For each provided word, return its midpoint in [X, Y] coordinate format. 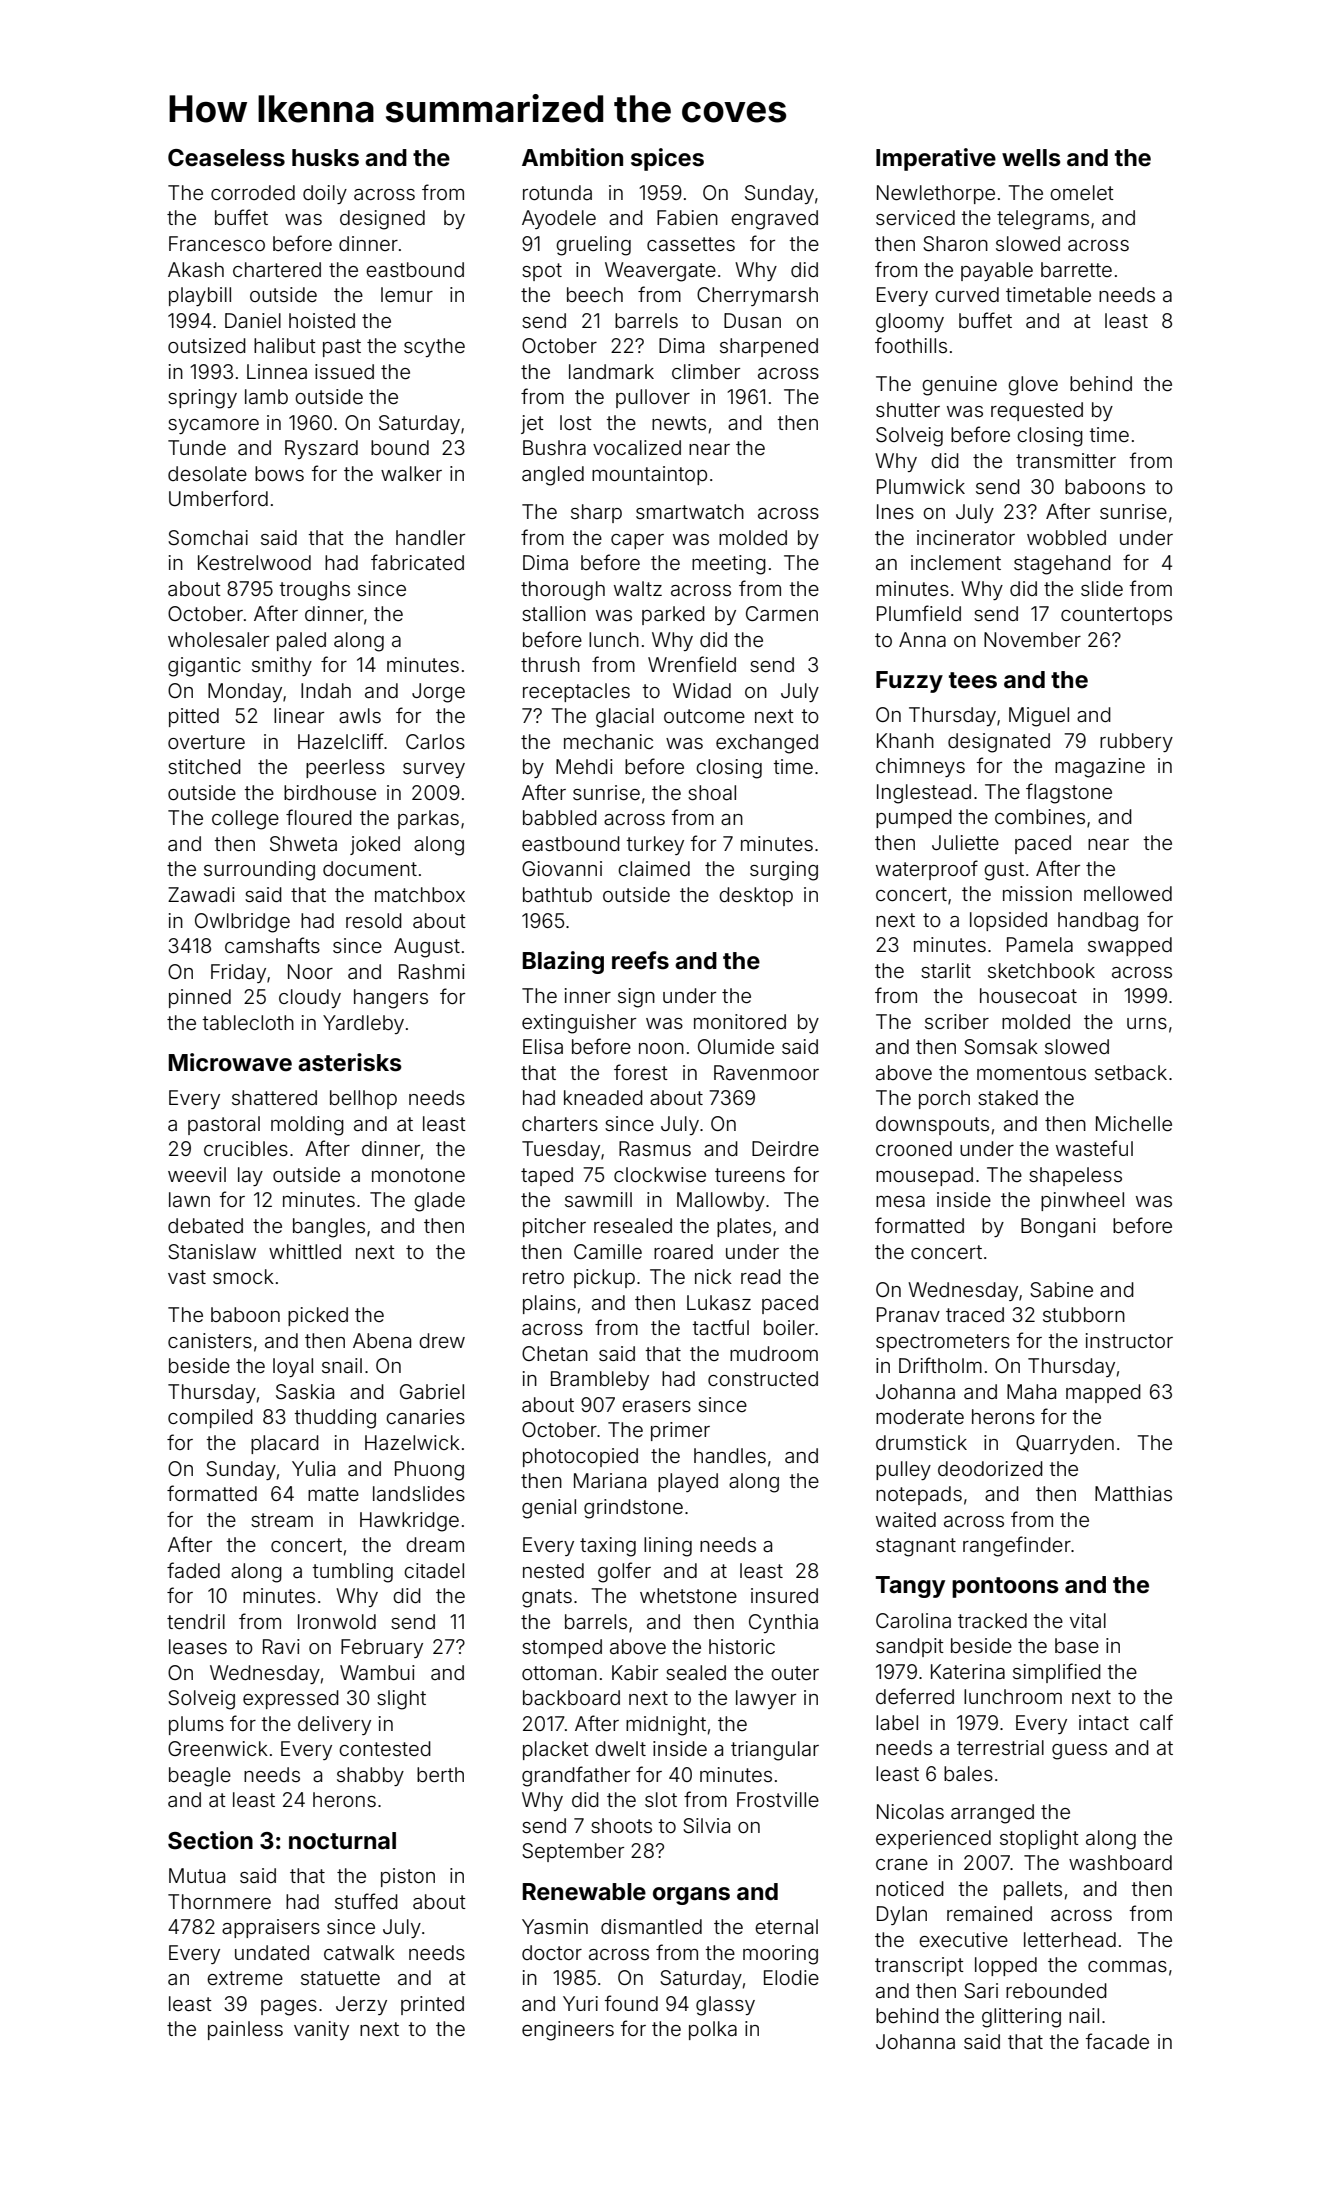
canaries [425, 1416]
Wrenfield [692, 664]
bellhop [363, 1099]
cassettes [691, 244]
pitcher [554, 1227]
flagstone [1069, 793]
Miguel [1039, 717]
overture [206, 742]
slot [661, 1799]
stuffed [366, 1901]
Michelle [1134, 1123]
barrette [1076, 269]
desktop [756, 896]
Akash [196, 269]
